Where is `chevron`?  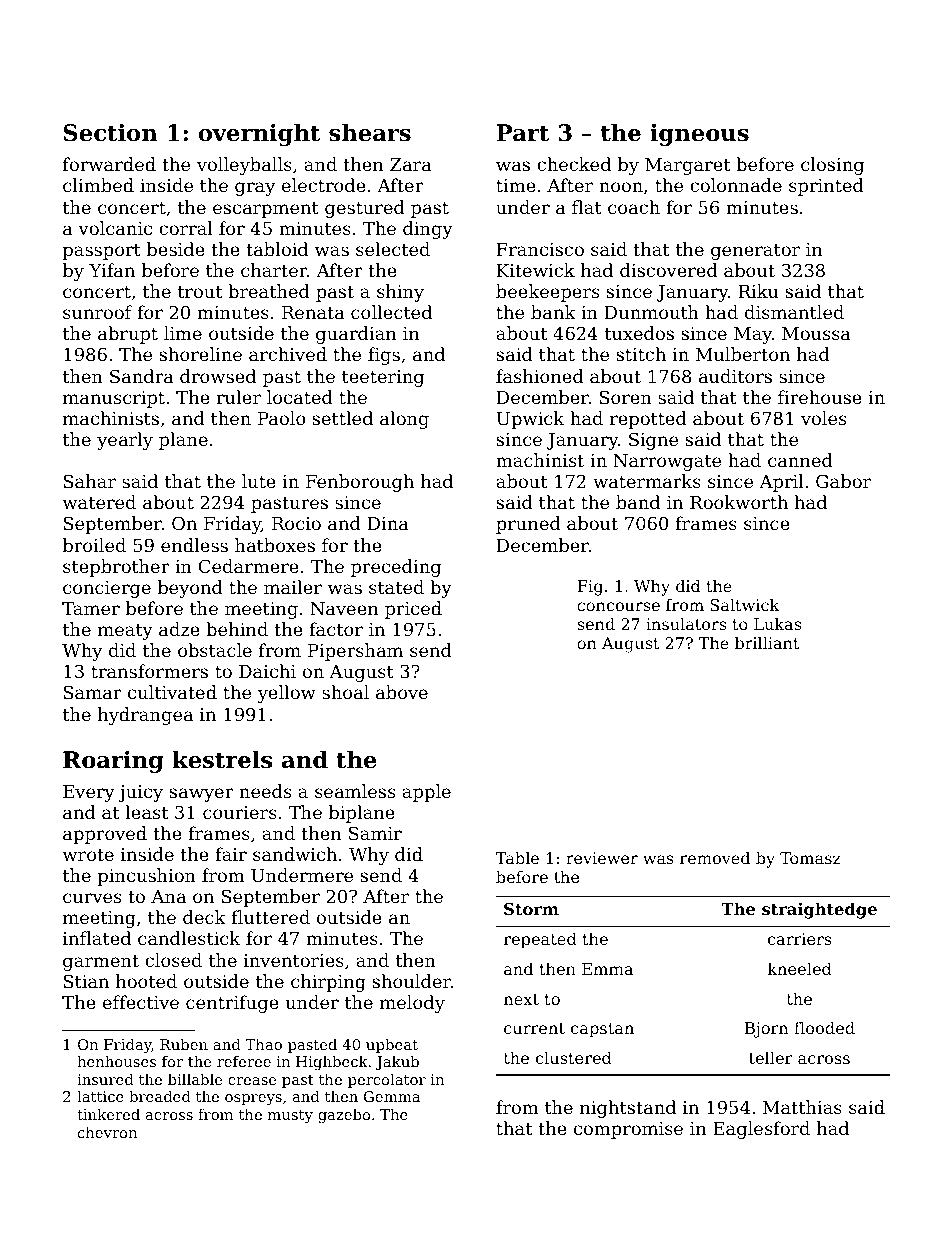 chevron is located at coordinates (107, 1132).
